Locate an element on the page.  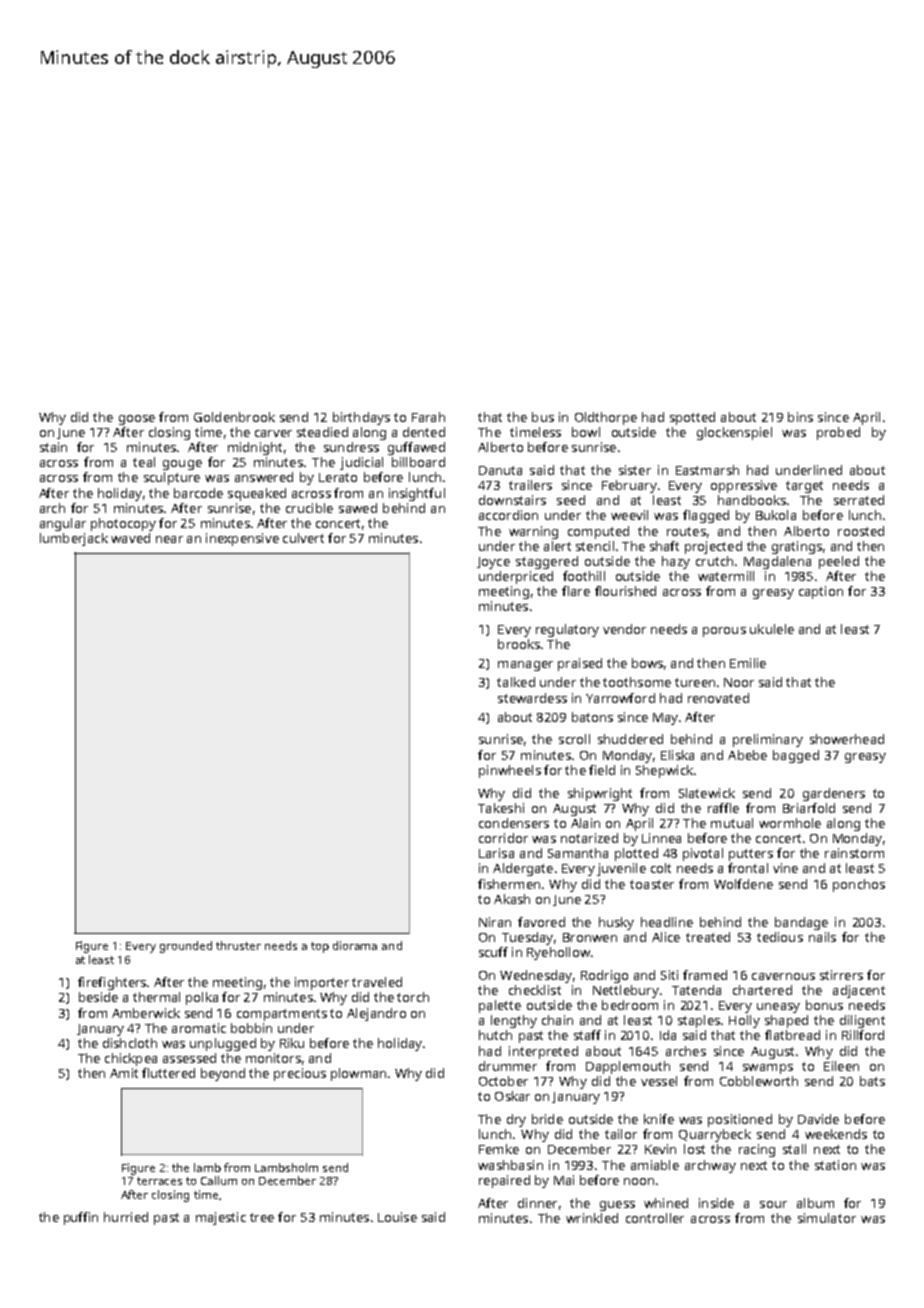
pinwheels is located at coordinates (510, 771).
